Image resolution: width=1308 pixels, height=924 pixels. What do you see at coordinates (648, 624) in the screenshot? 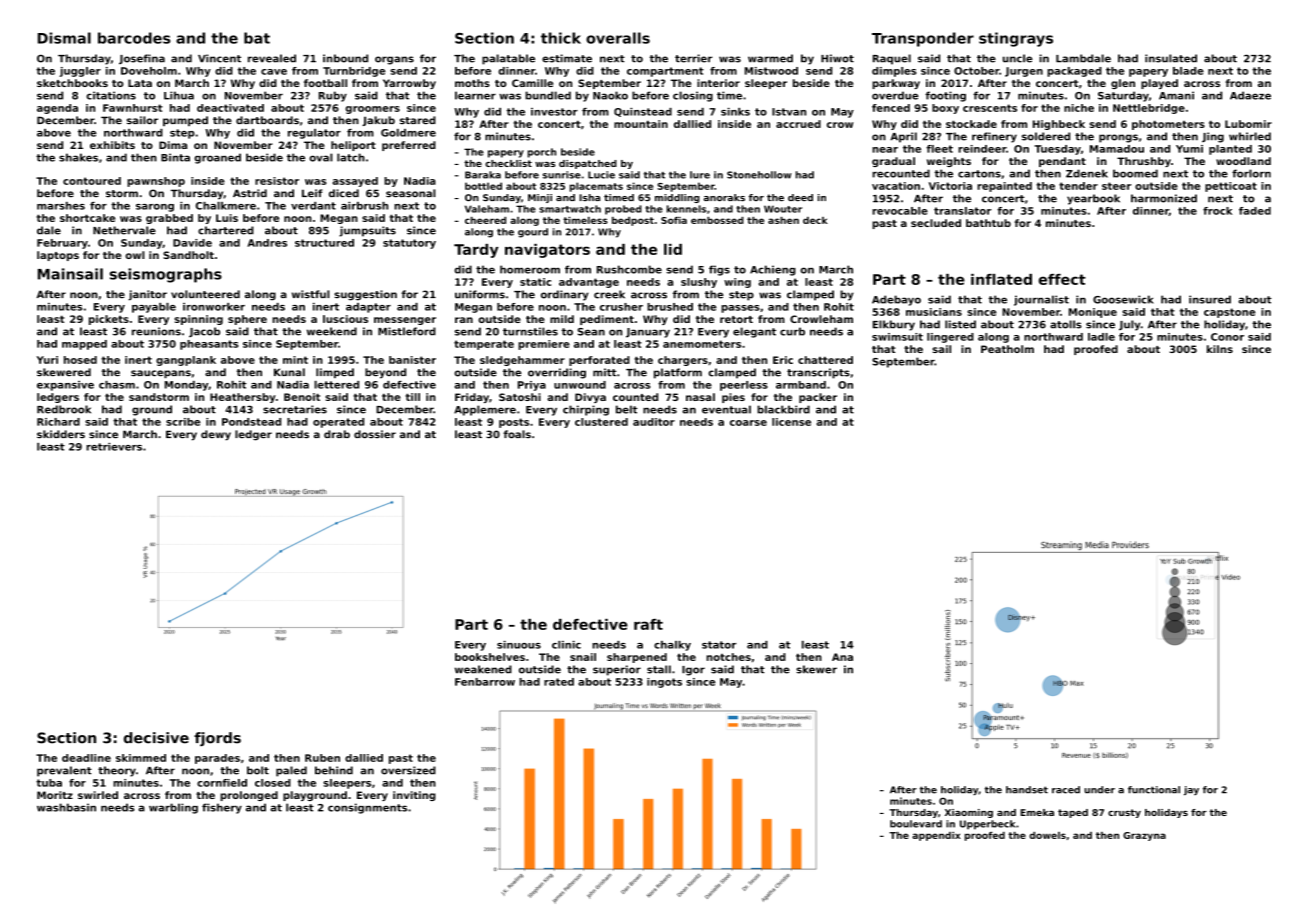
I see `raft` at bounding box center [648, 624].
